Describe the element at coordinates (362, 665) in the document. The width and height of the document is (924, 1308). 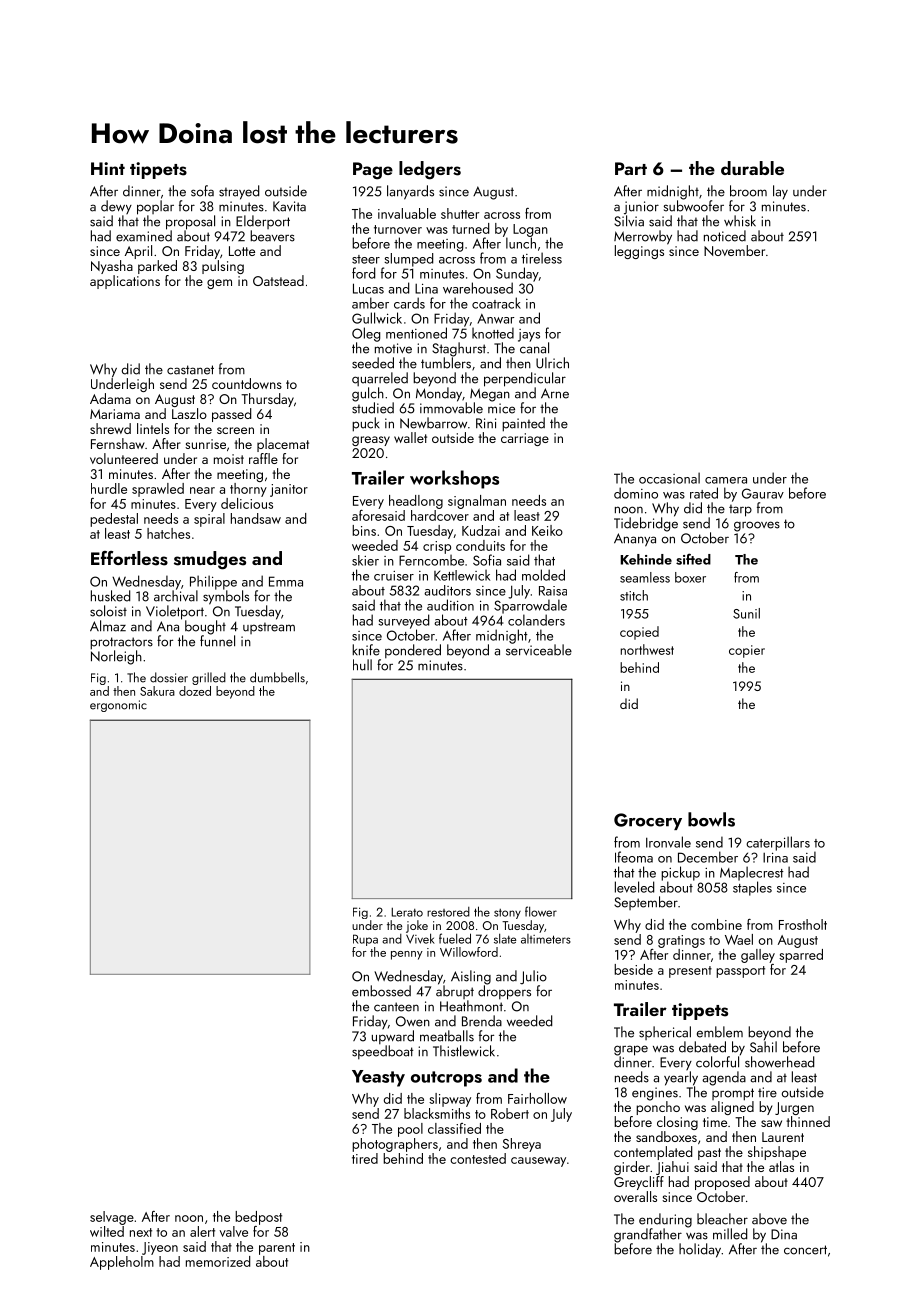
I see `hull` at that location.
